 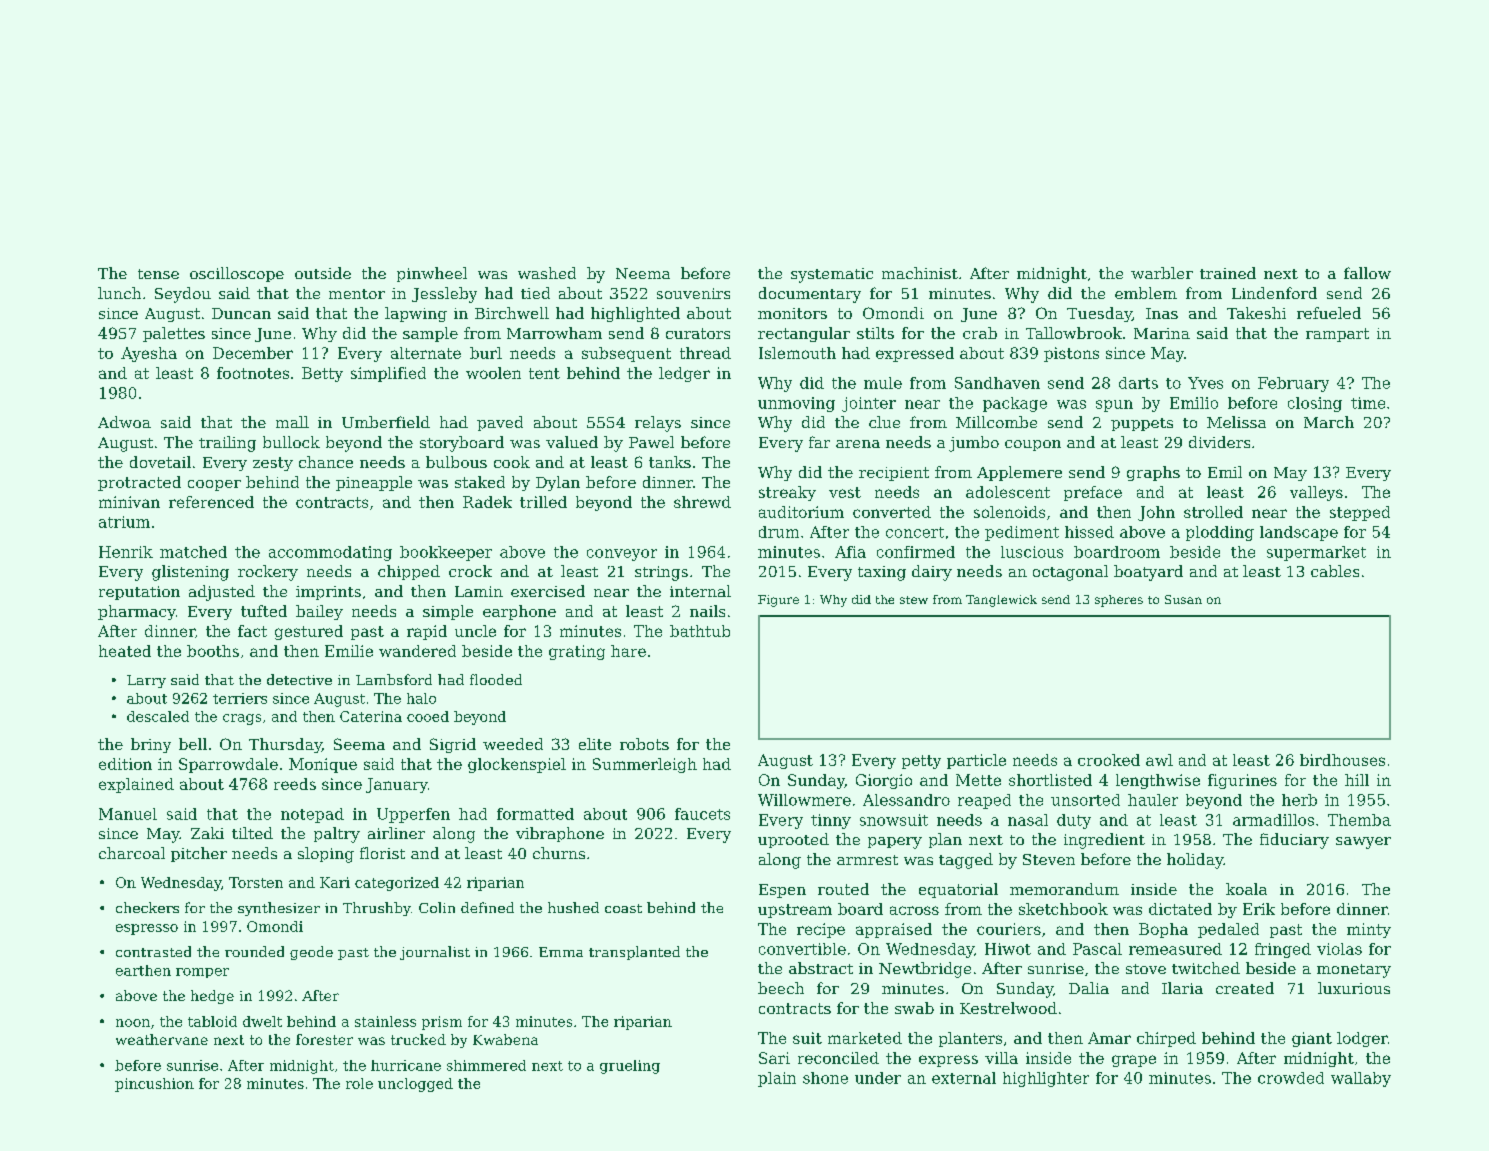 I want to click on dictated, so click(x=1180, y=909).
